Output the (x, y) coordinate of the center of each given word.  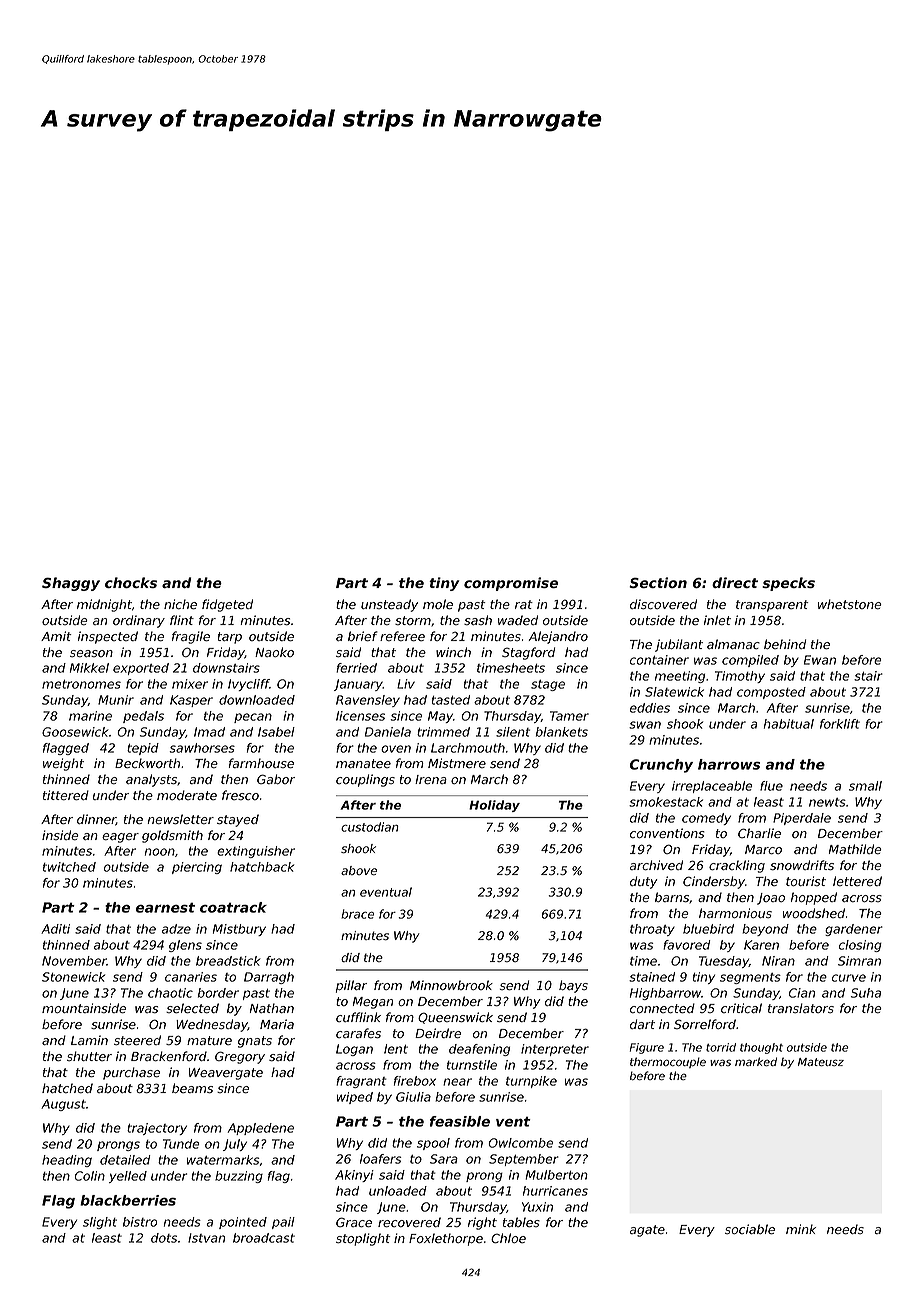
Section (658, 582)
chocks (131, 582)
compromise (511, 584)
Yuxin (537, 1207)
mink (801, 1229)
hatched (67, 1088)
